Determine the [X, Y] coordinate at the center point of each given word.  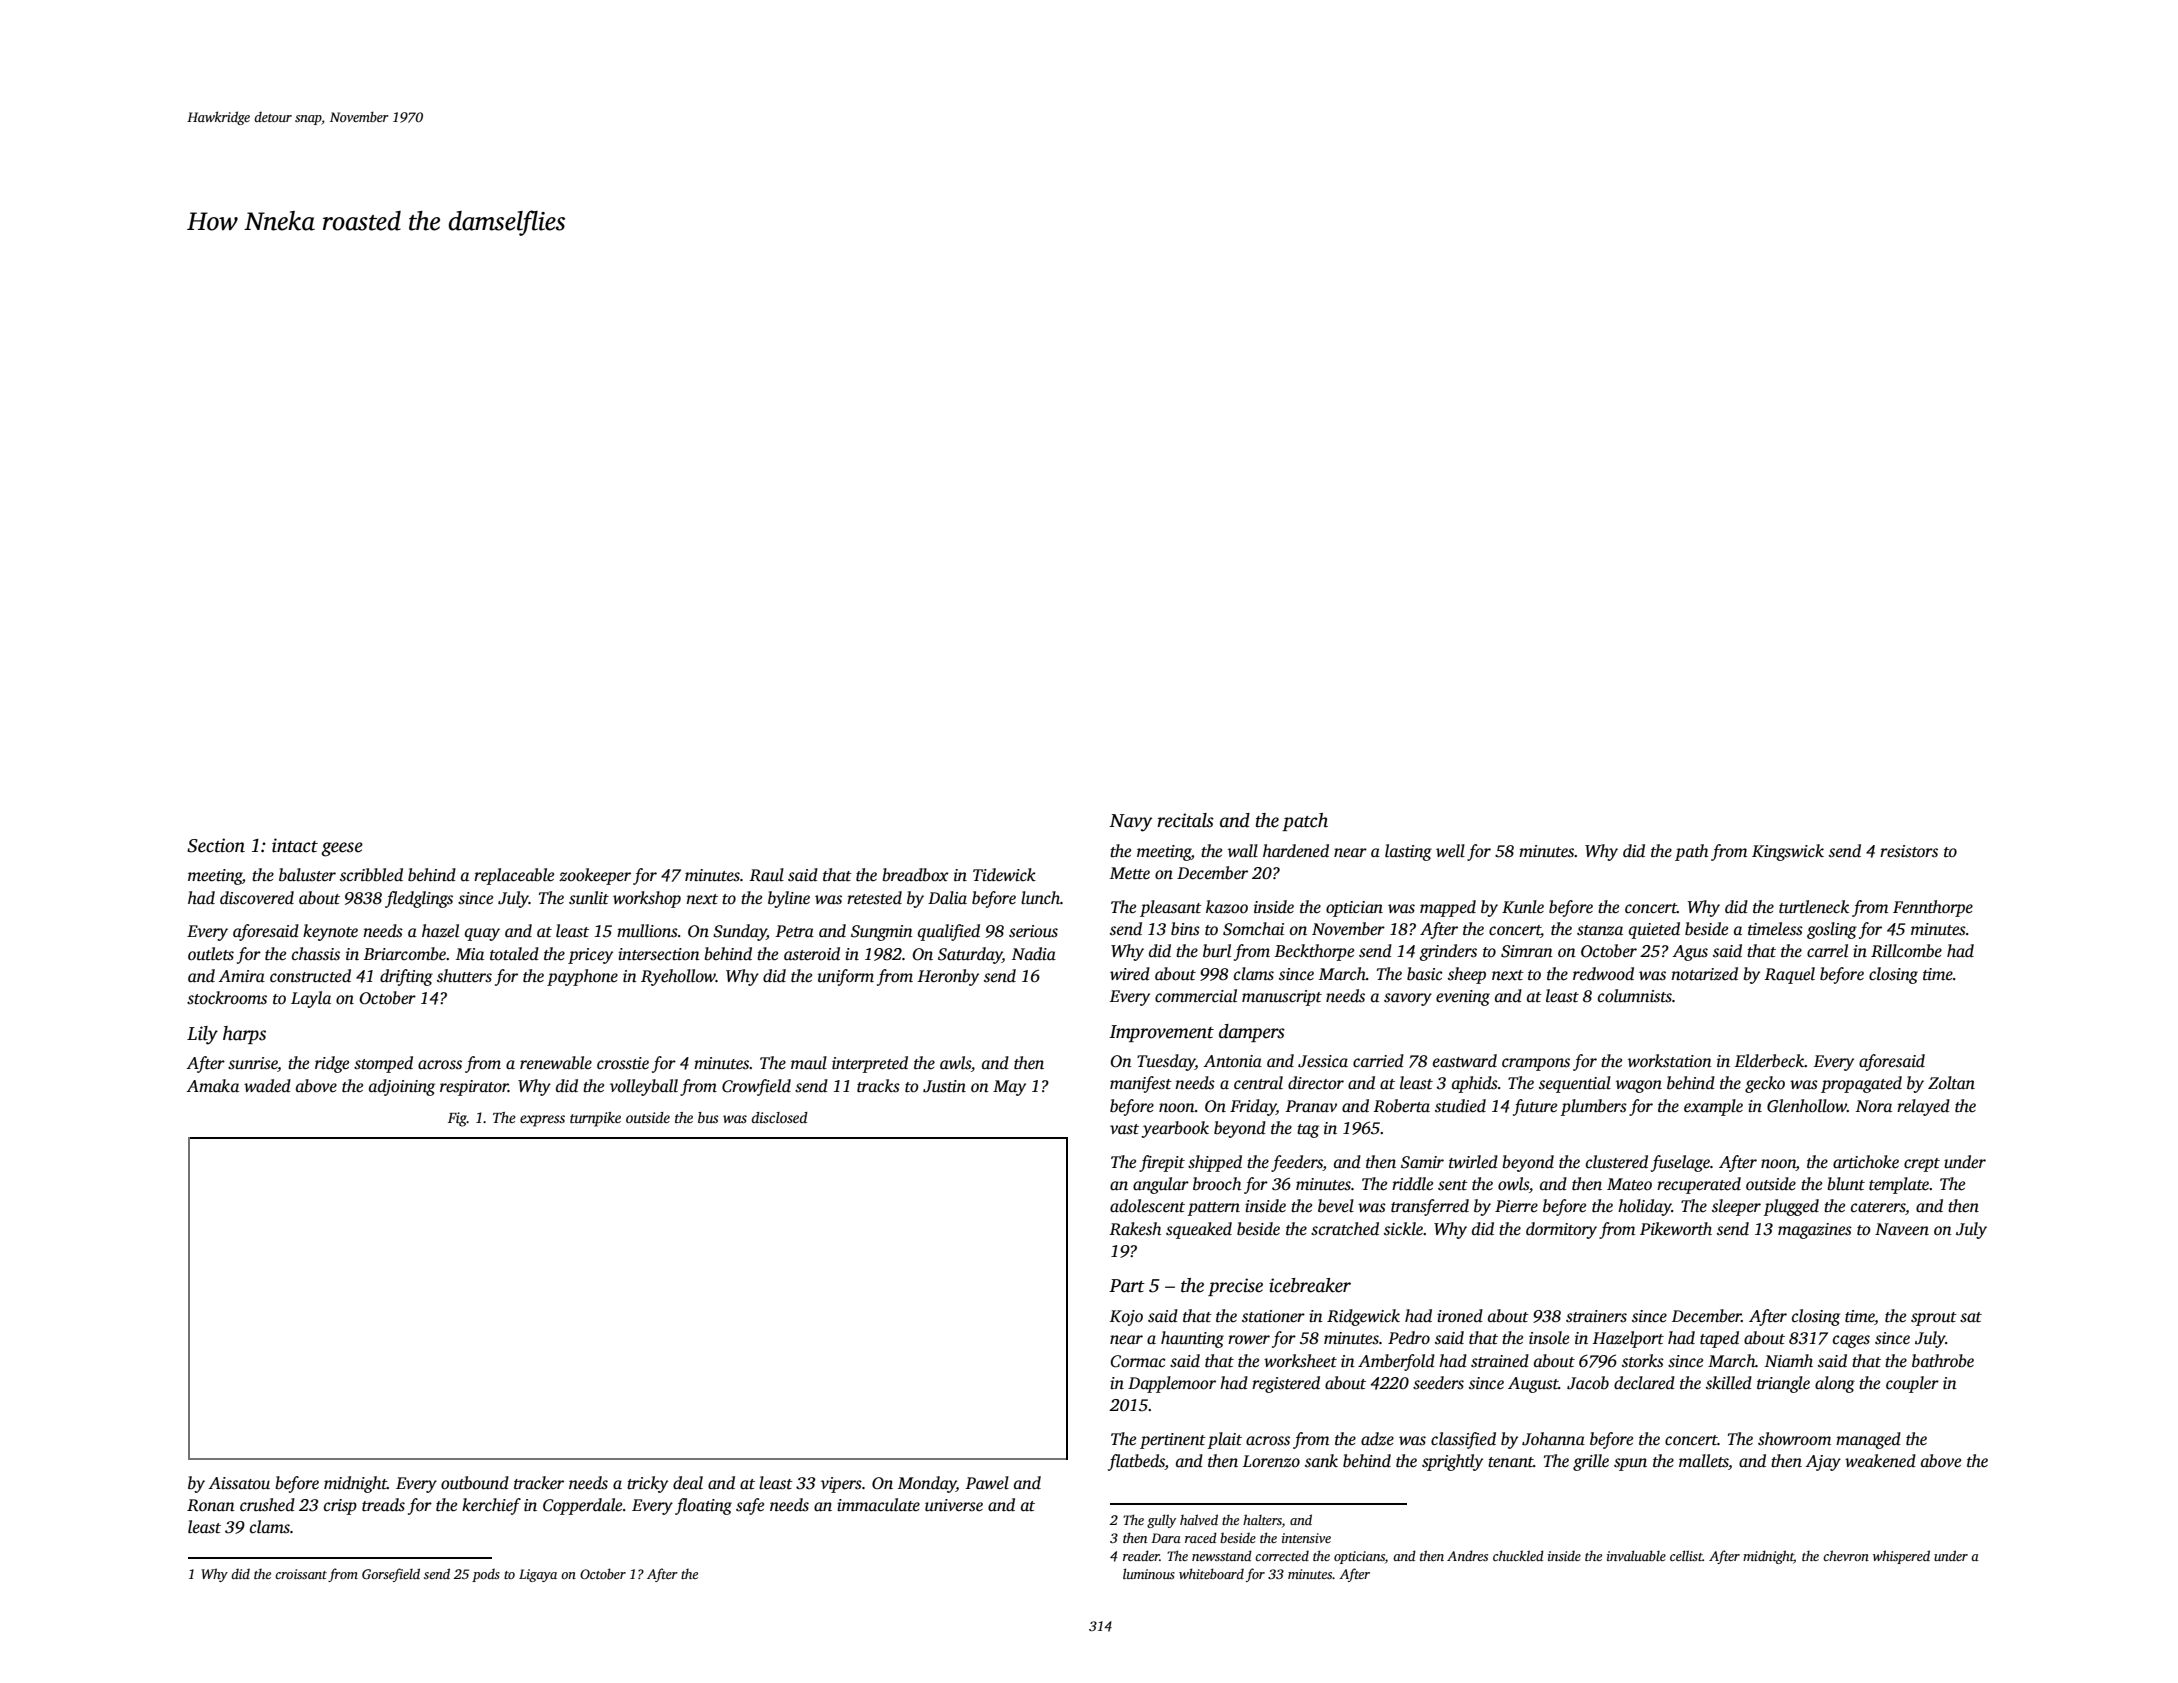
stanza [1600, 930]
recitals [1185, 820]
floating [703, 1506]
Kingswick [1788, 852]
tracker [539, 1483]
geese [342, 849]
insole [1549, 1338]
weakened [1880, 1461]
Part [1127, 1286]
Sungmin [882, 933]
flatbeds [1136, 1462]
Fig [457, 1119]
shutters [464, 976]
